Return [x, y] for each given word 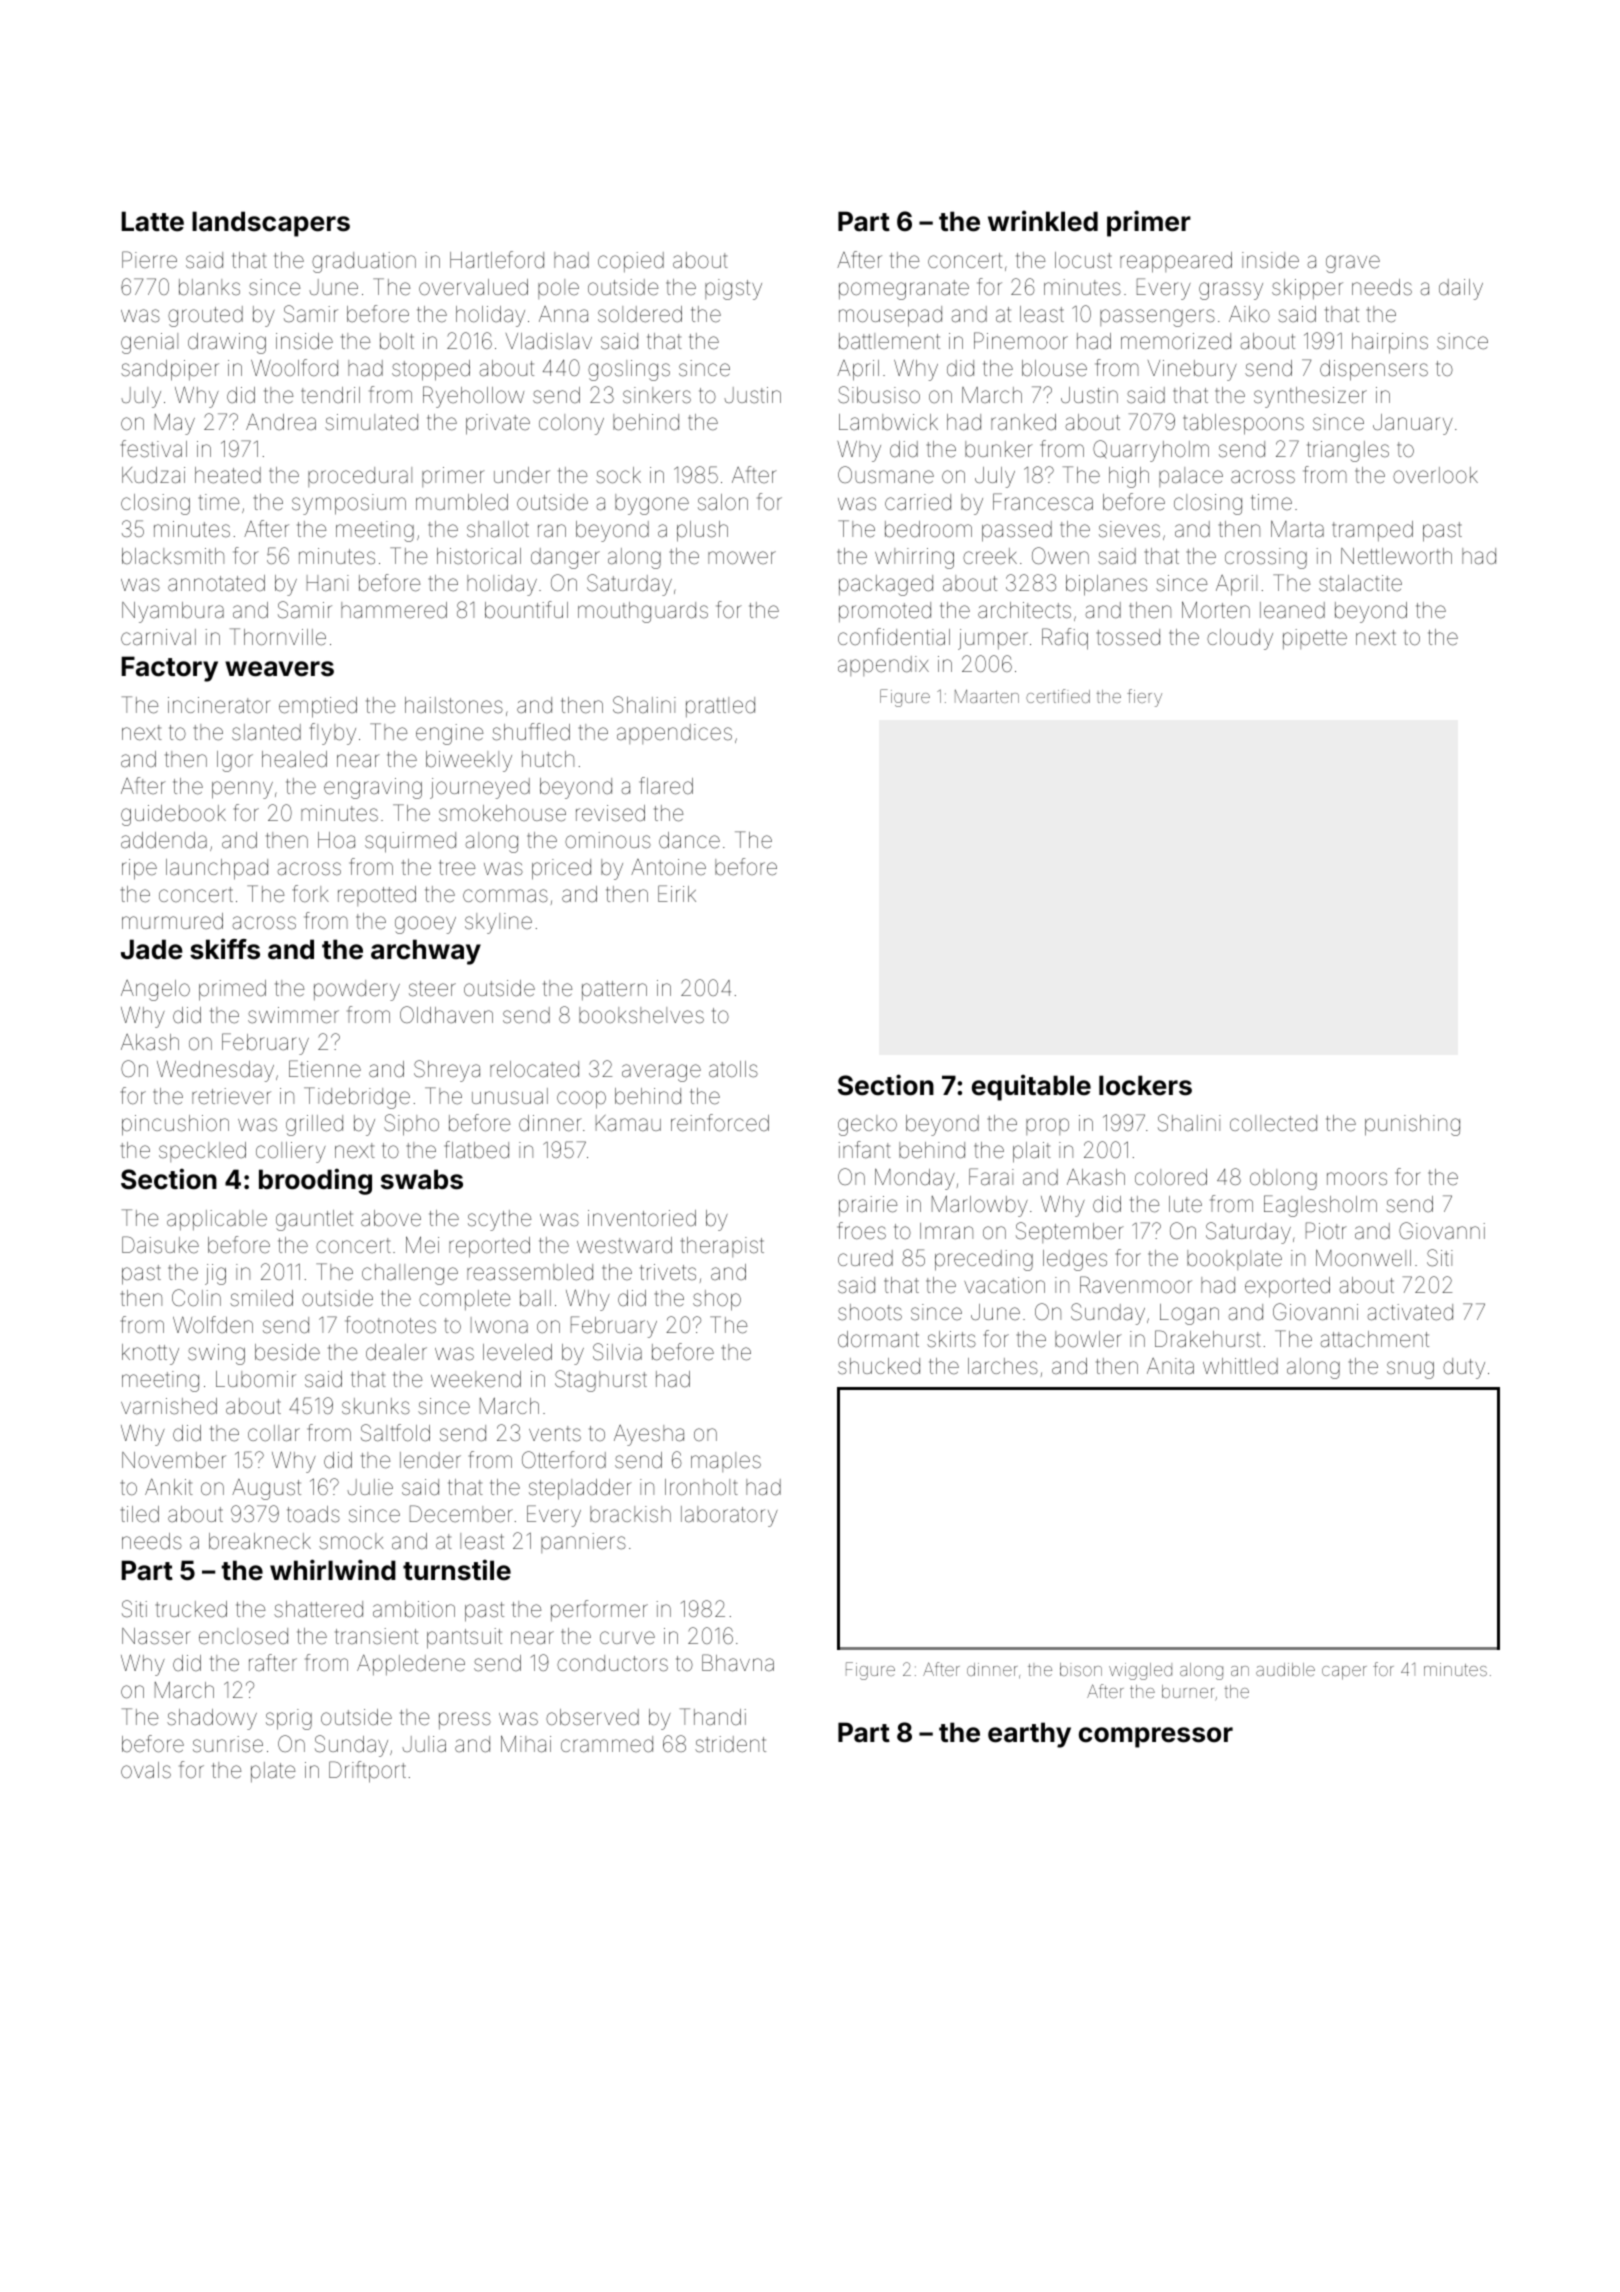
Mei [422, 1245]
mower [742, 557]
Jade [152, 949]
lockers [1145, 1085]
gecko [867, 1125]
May [175, 424]
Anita [1170, 1366]
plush [702, 531]
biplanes [1106, 585]
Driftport [367, 1772]
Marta [1297, 529]
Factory [169, 669]
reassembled [530, 1272]
